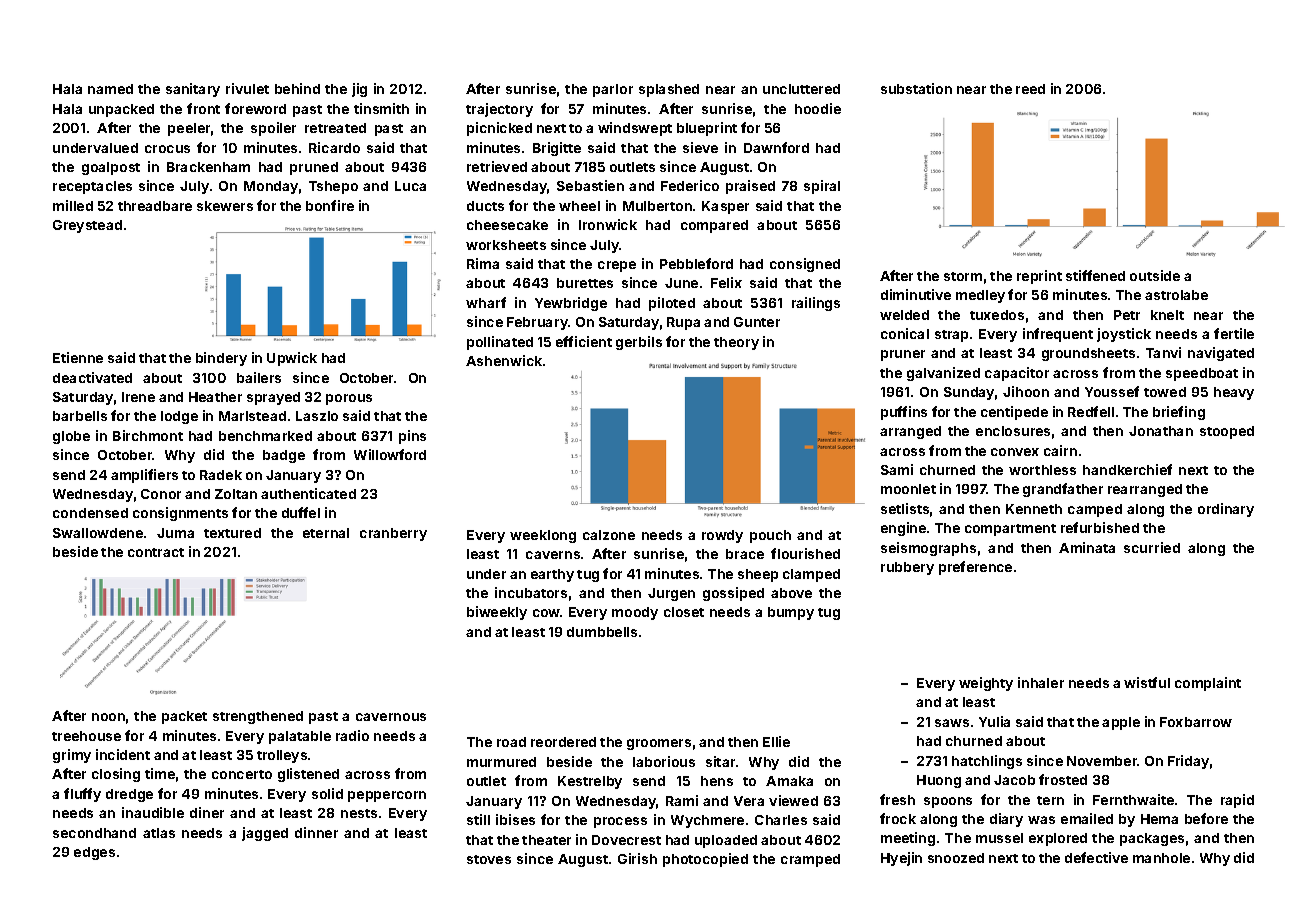  I want to click on reed, so click(1030, 89).
